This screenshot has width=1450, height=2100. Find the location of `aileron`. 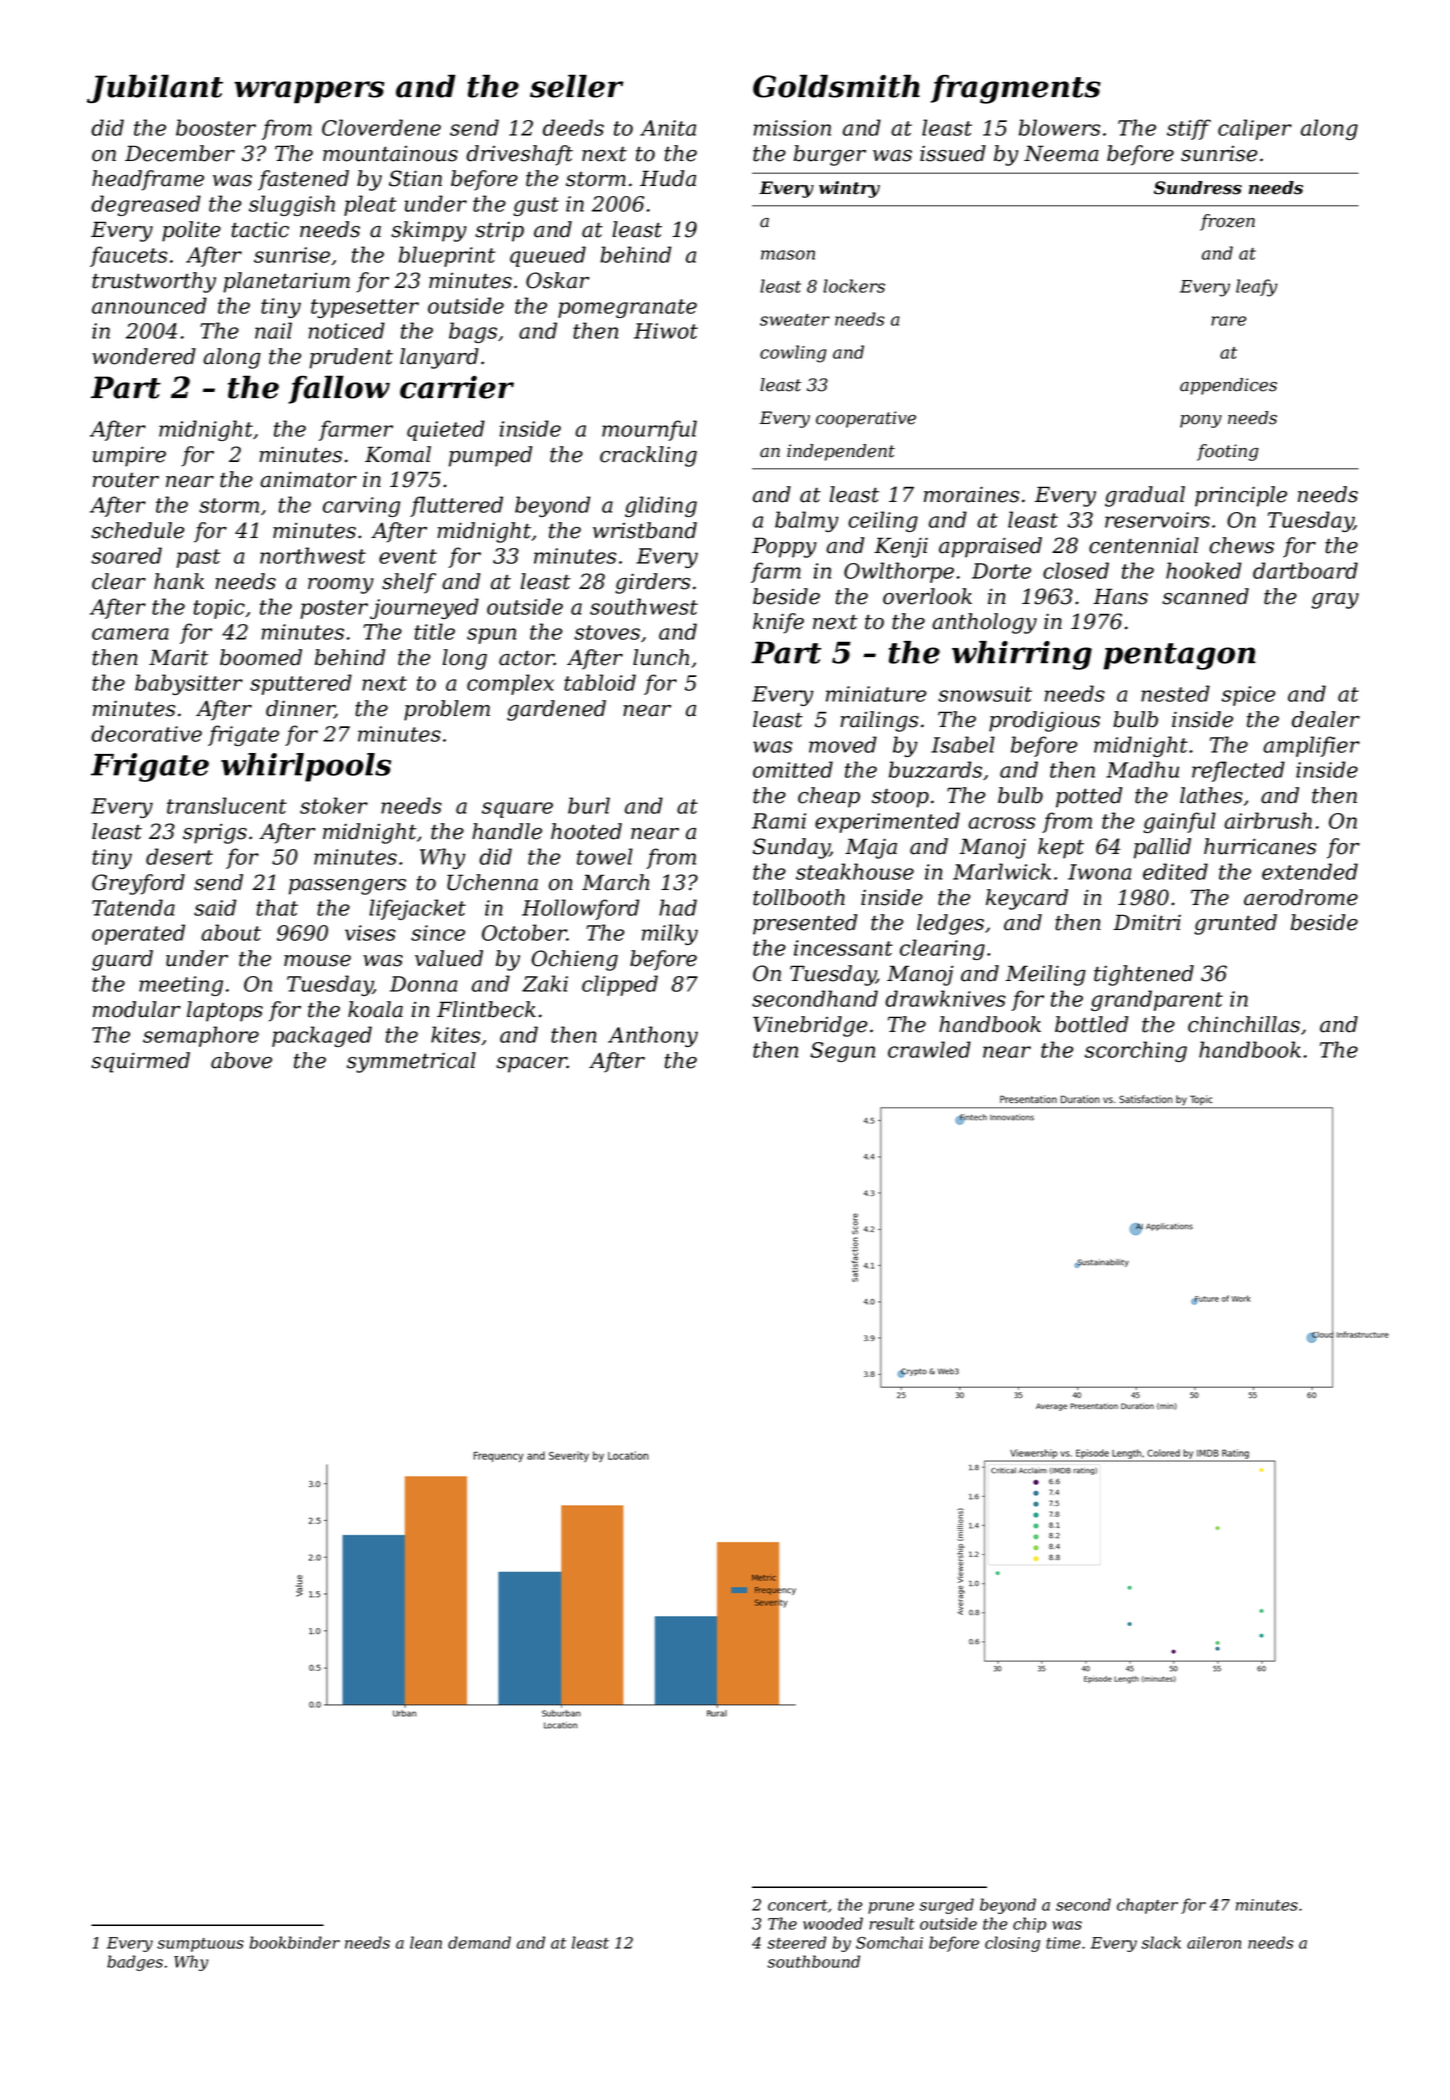

aileron is located at coordinates (1214, 1942).
